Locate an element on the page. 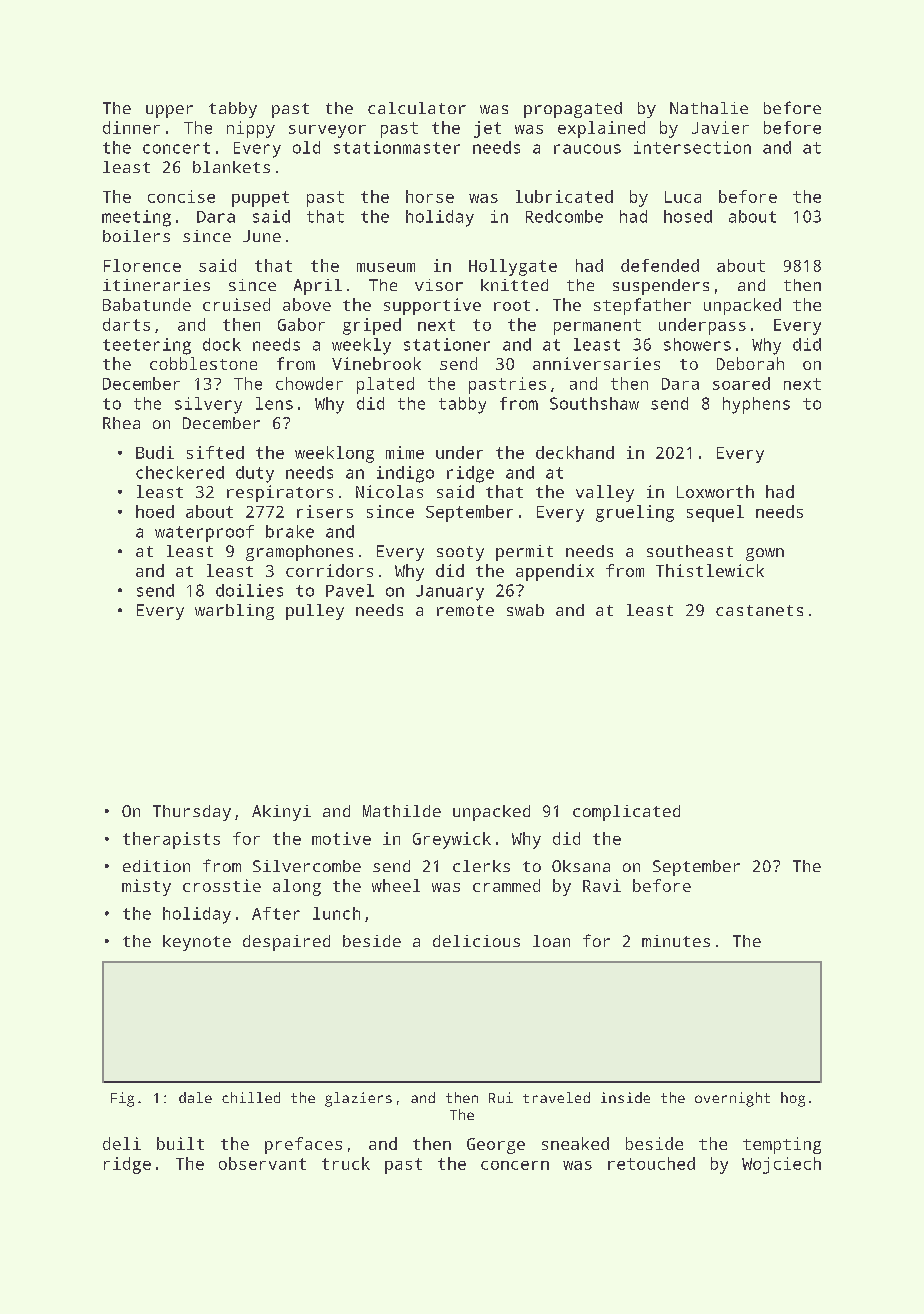 The image size is (924, 1314). dinner is located at coordinates (131, 127).
